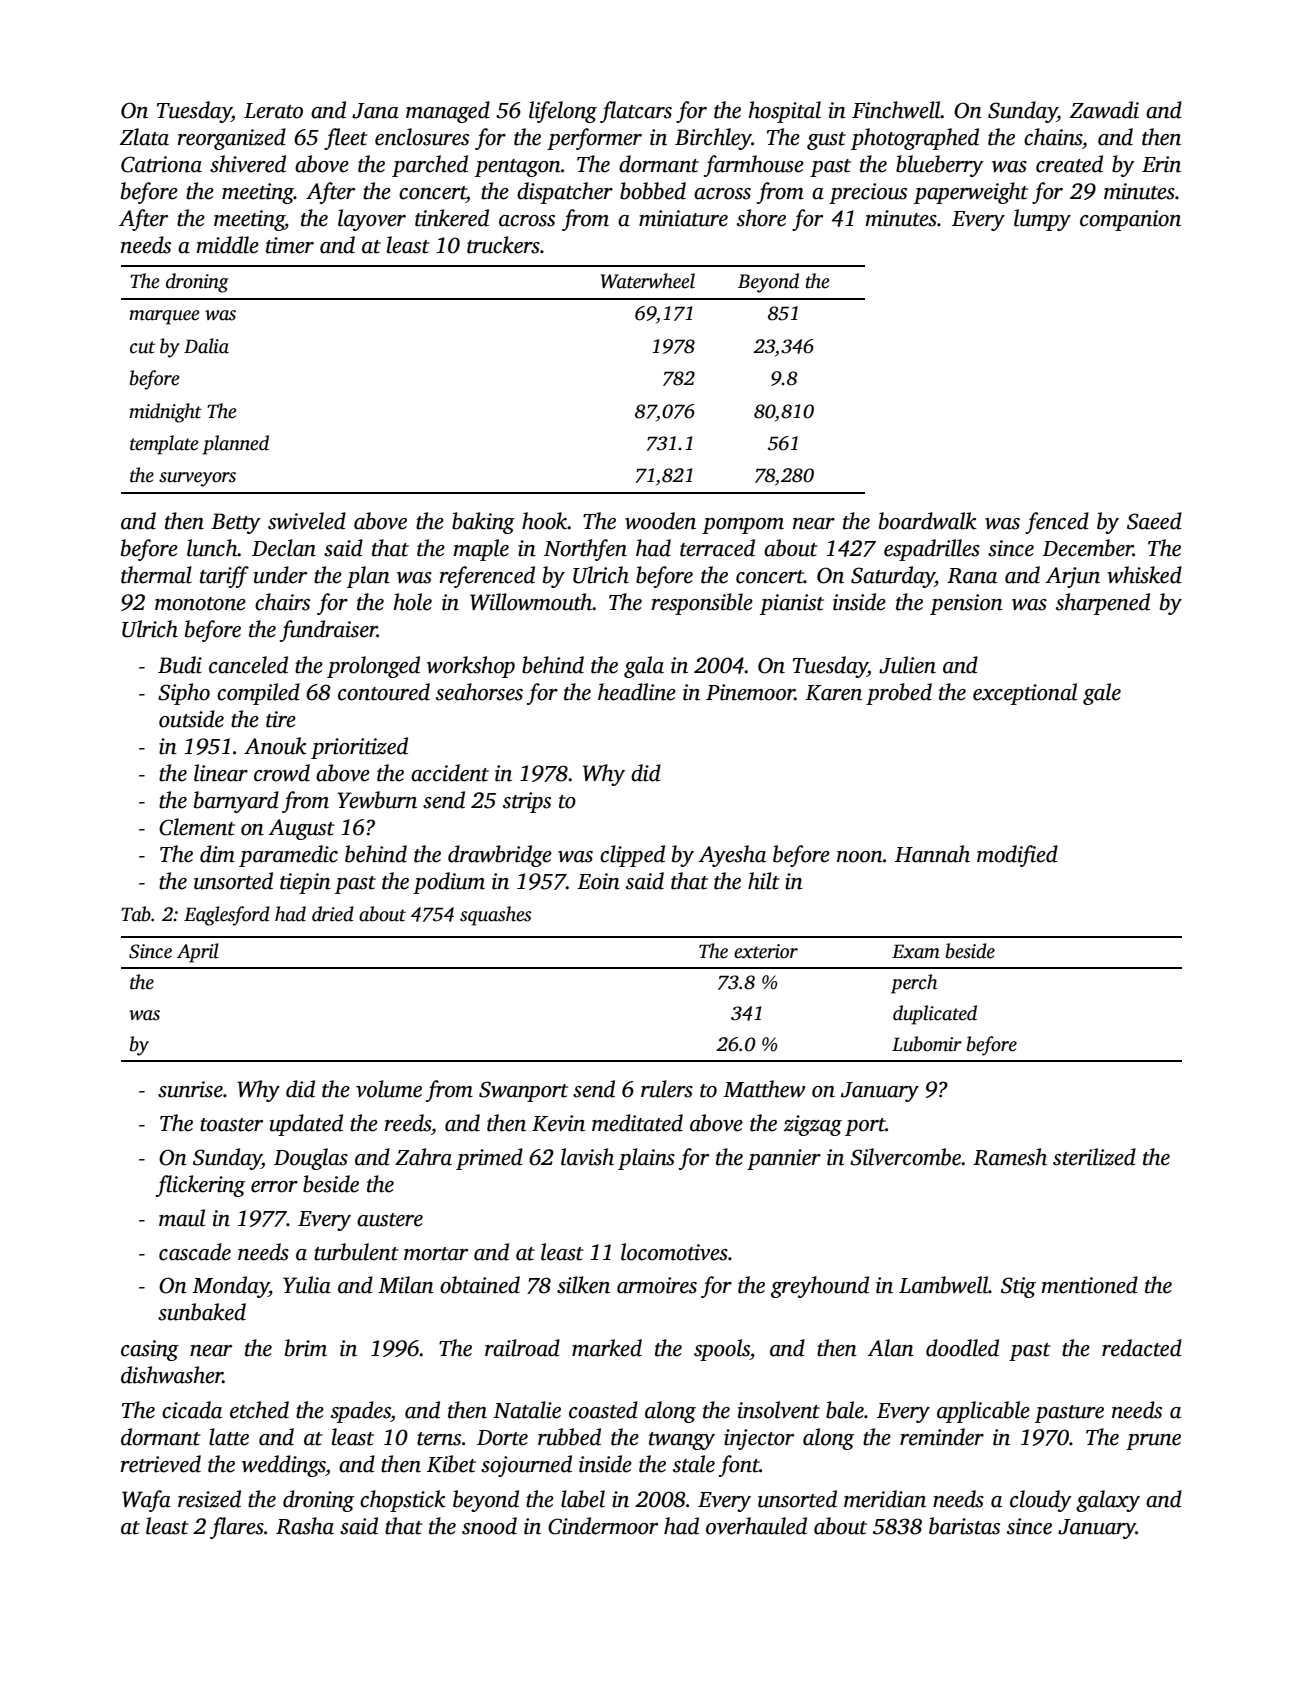 This screenshot has height=1686, width=1302. I want to click on volume, so click(389, 1089).
